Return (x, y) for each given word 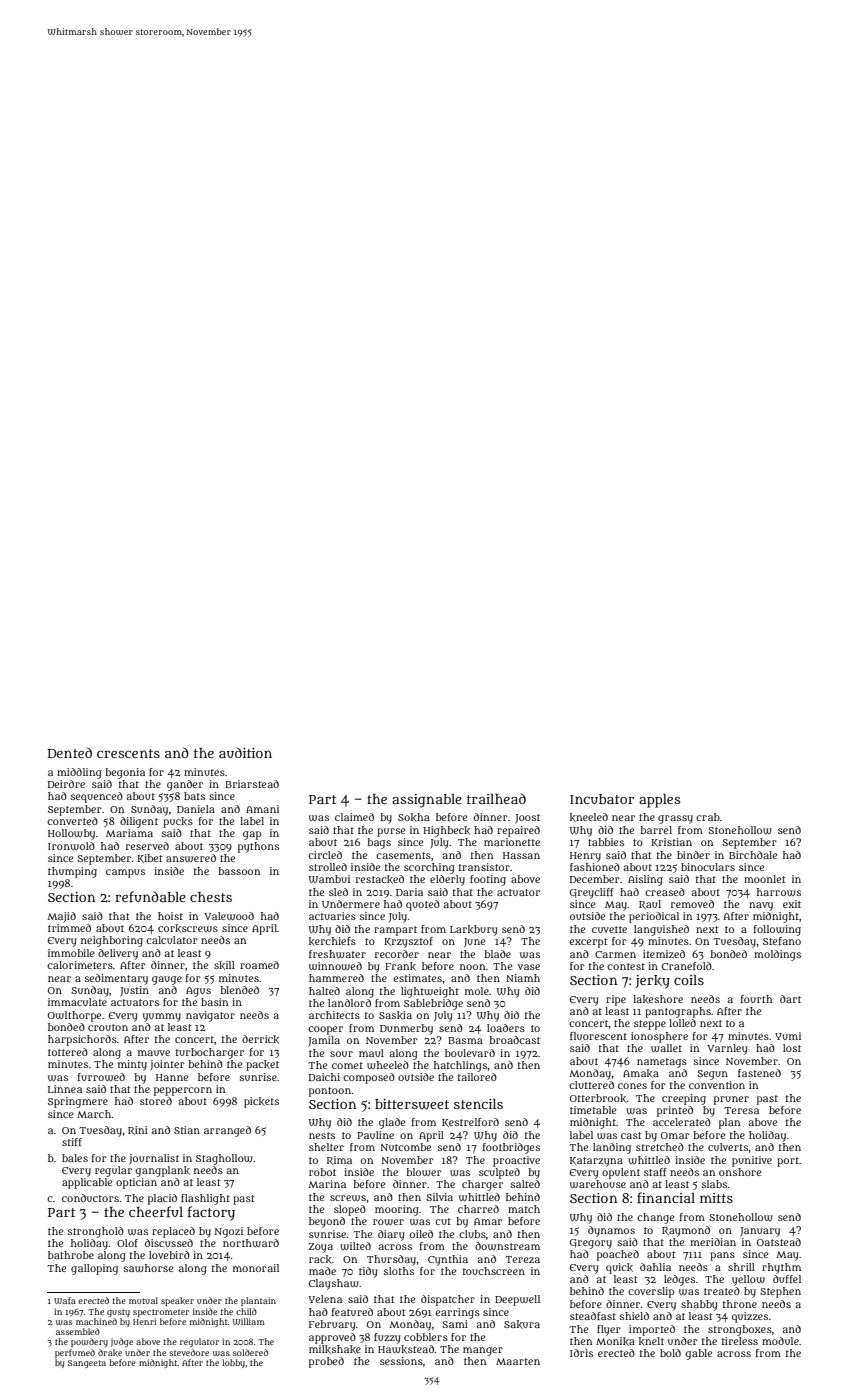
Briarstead (252, 784)
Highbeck (446, 831)
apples (659, 801)
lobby (233, 1363)
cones (632, 1086)
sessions (401, 1361)
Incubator (602, 799)
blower (424, 1172)
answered (191, 858)
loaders (506, 1028)
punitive (752, 1161)
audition (245, 752)
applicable (87, 1183)
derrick (260, 1039)
